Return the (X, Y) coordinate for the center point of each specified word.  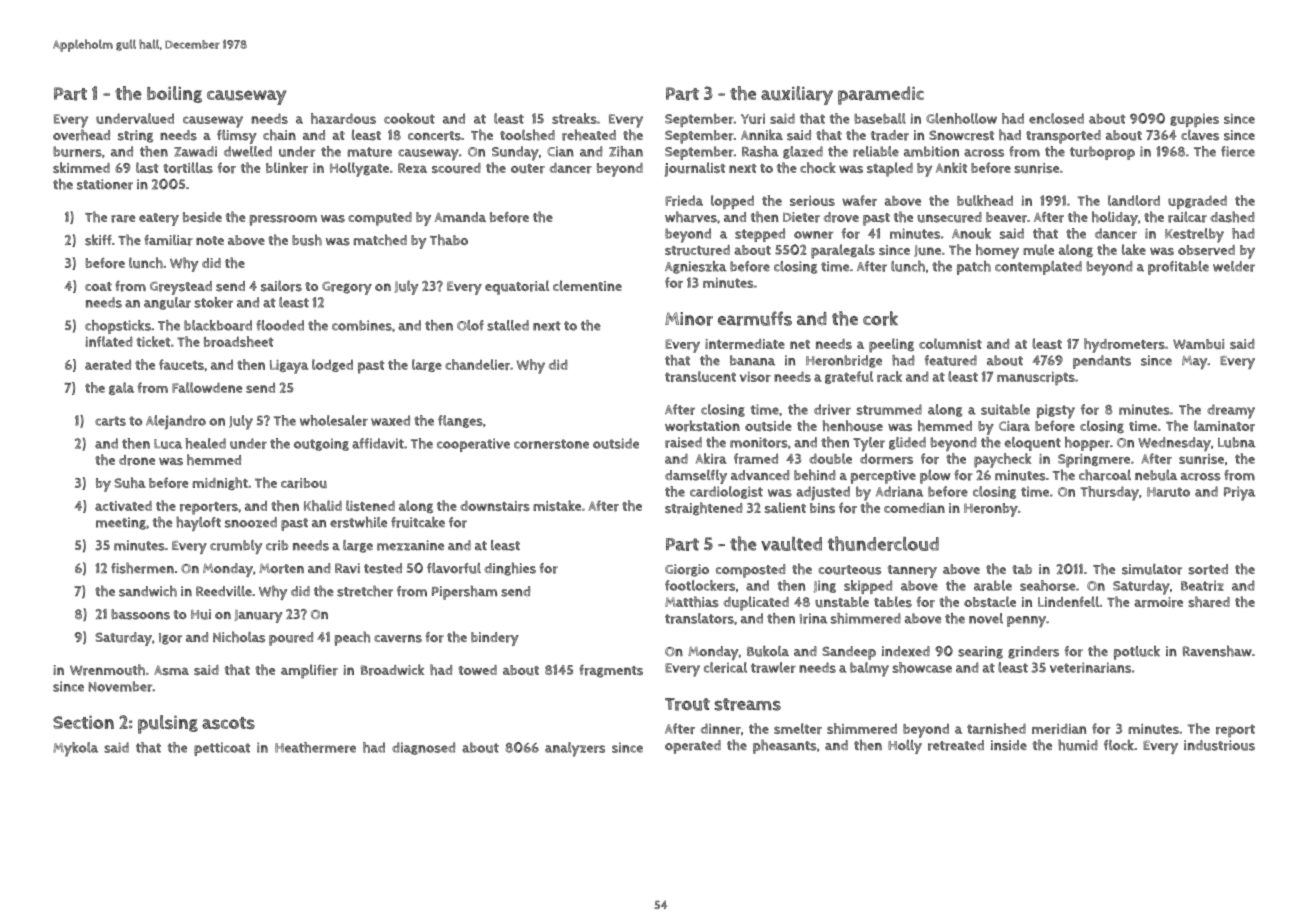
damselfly (696, 477)
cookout (409, 118)
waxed (390, 420)
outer (528, 169)
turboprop (1102, 153)
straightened (704, 509)
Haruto (1168, 492)
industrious (1219, 745)
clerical (725, 667)
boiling (174, 94)
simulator (1152, 569)
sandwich (148, 591)
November (120, 686)
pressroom (283, 220)
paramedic (881, 95)
